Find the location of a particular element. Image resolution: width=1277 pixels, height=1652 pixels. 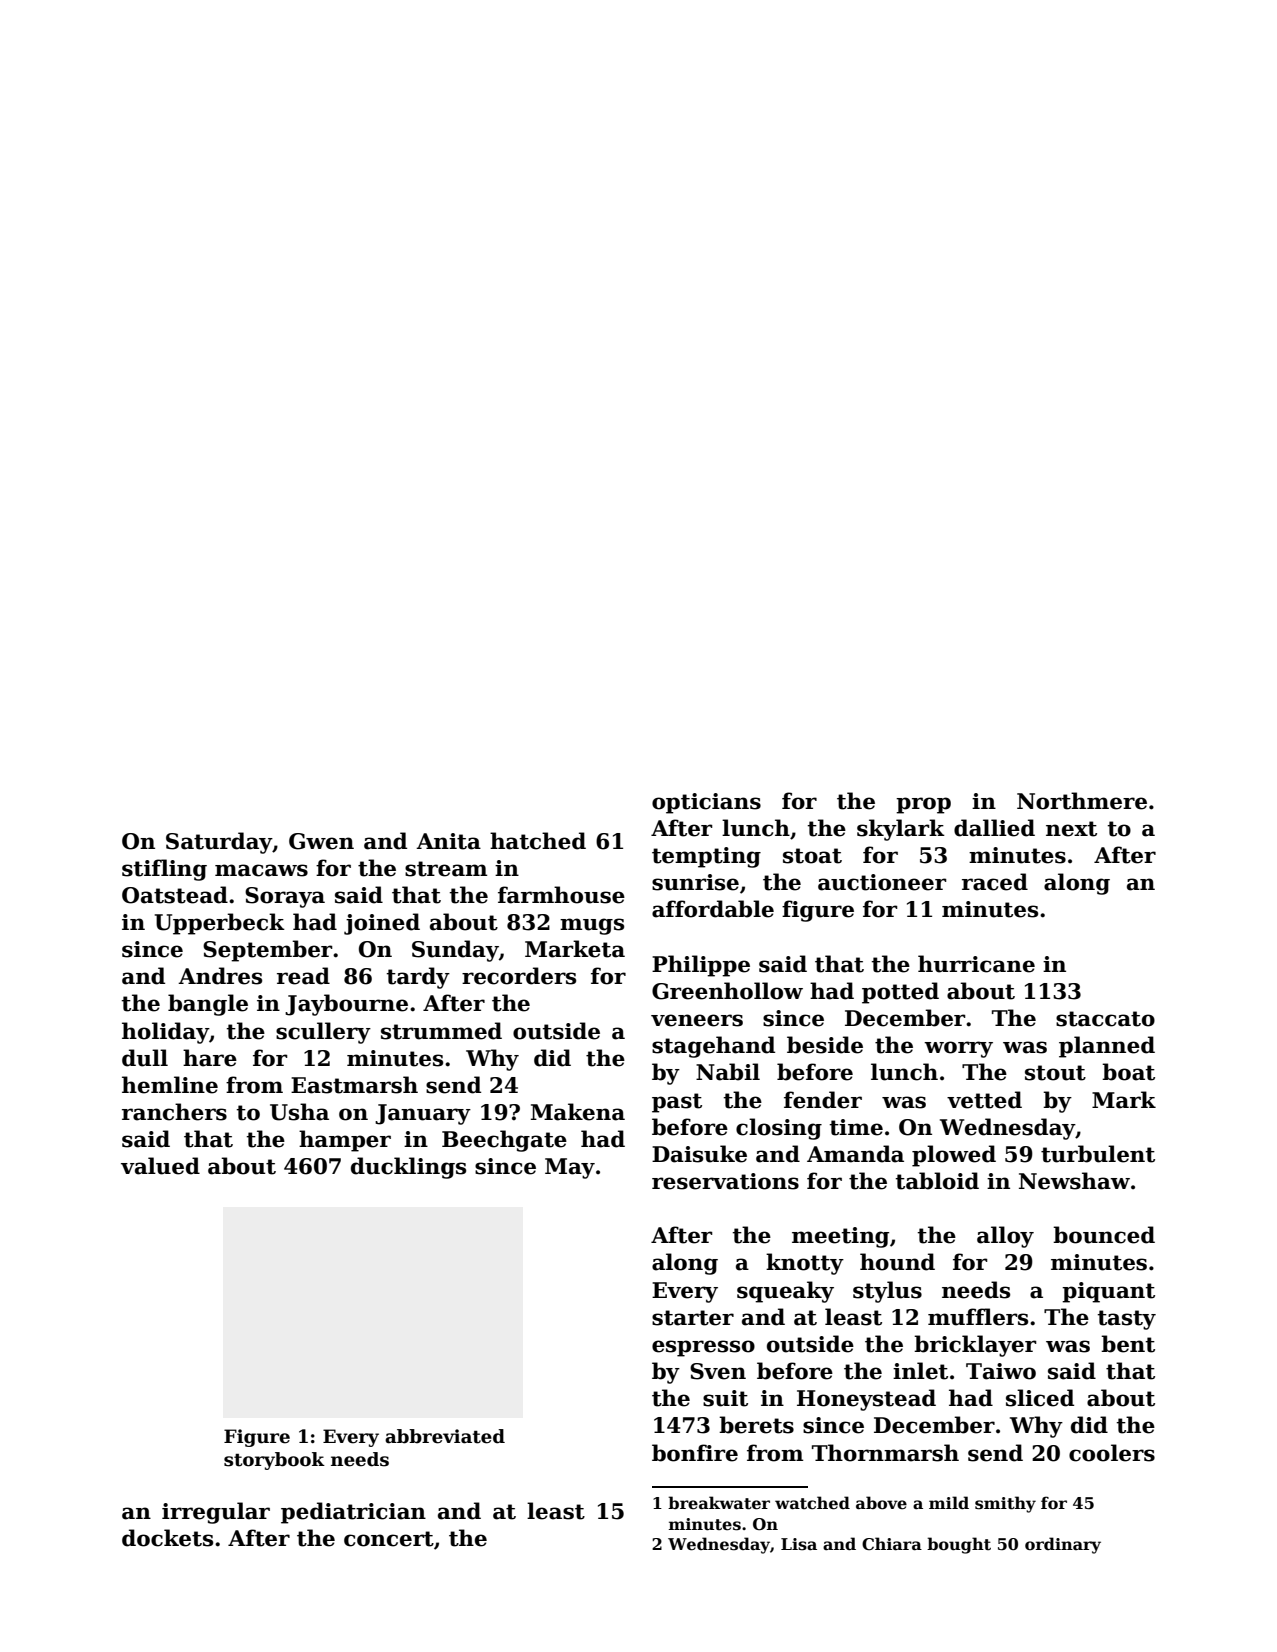

Lisa is located at coordinates (799, 1544).
